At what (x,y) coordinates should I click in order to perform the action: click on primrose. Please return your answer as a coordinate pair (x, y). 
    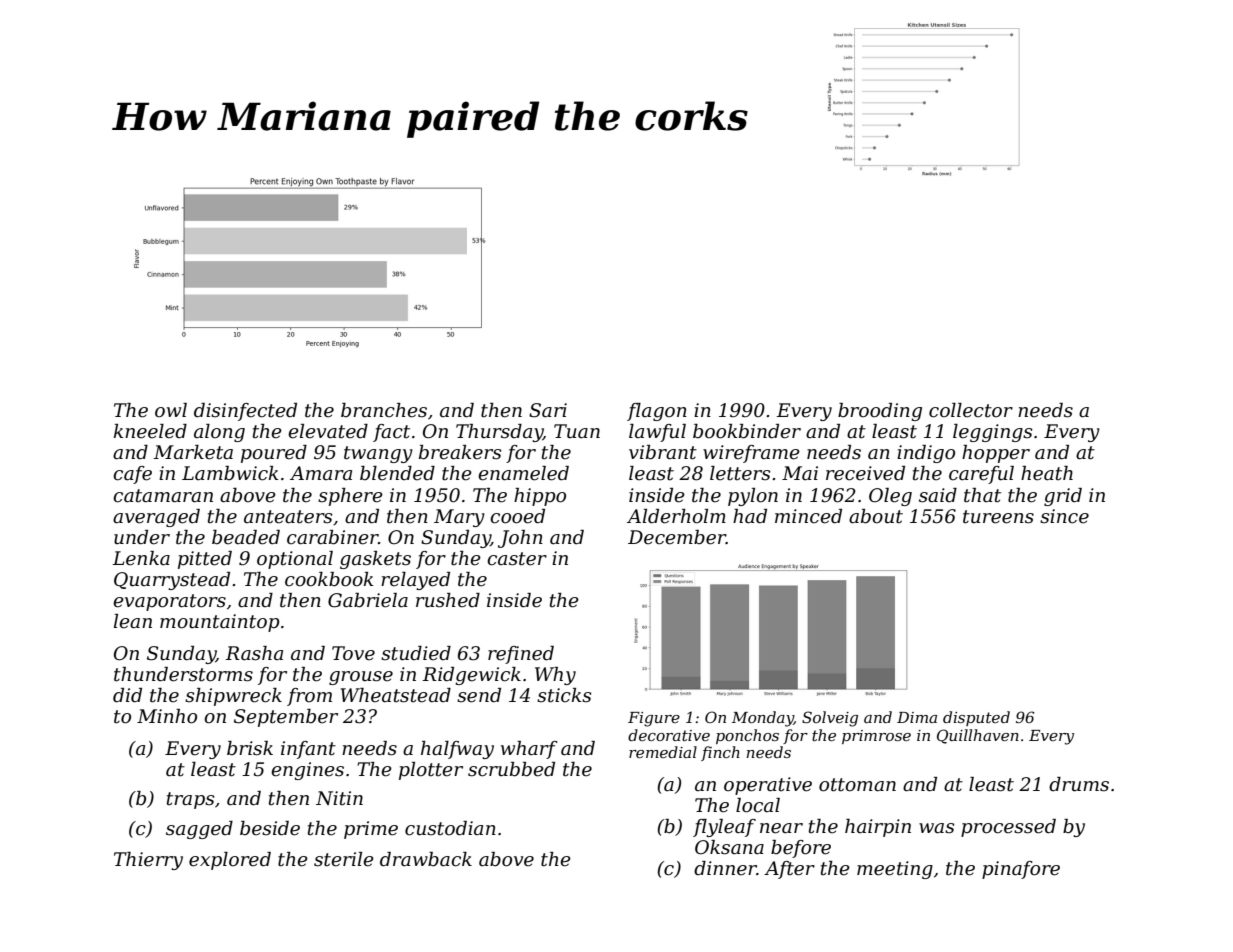
    Looking at the image, I should click on (876, 737).
